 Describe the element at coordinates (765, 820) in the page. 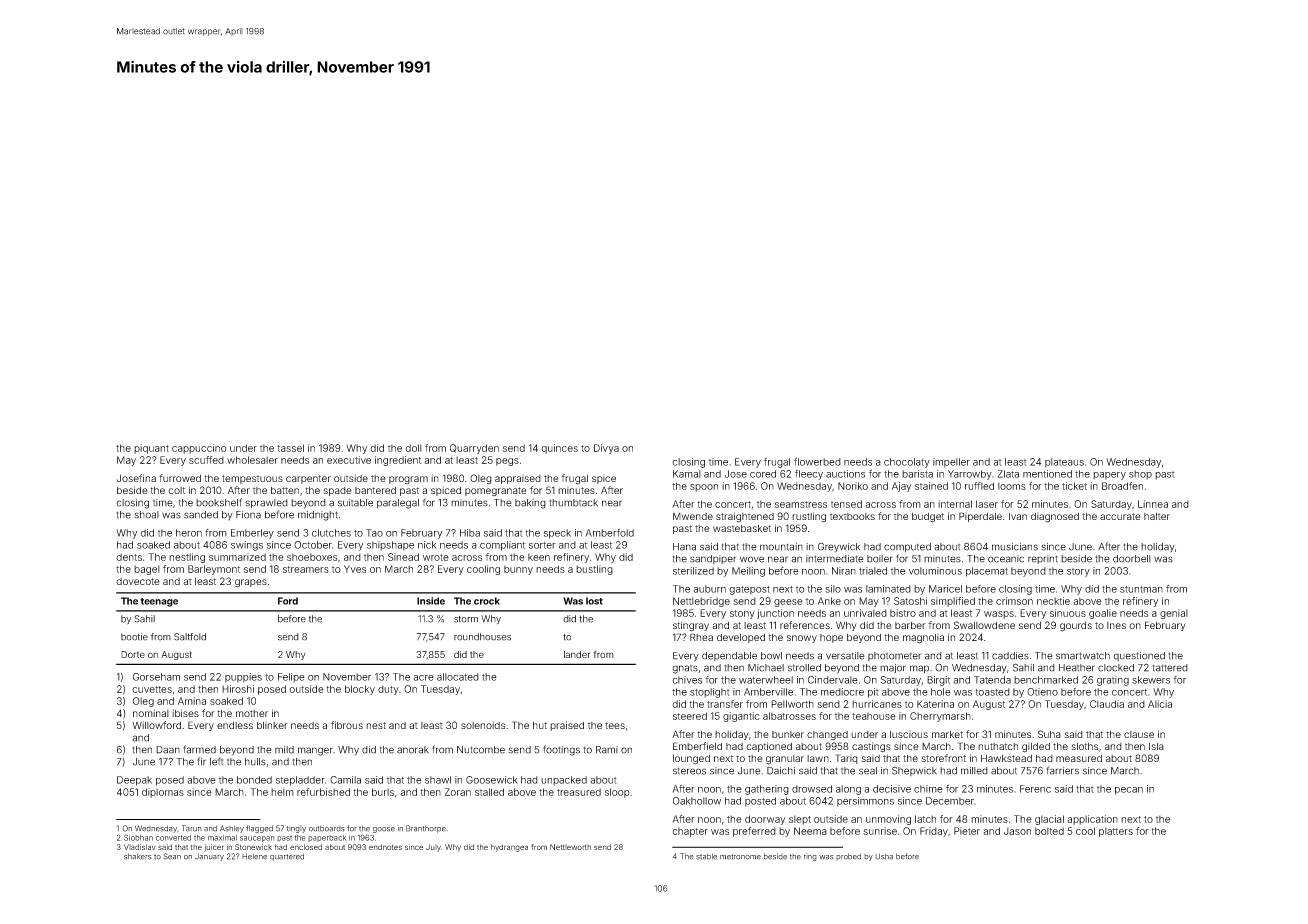

I see `doorway` at that location.
